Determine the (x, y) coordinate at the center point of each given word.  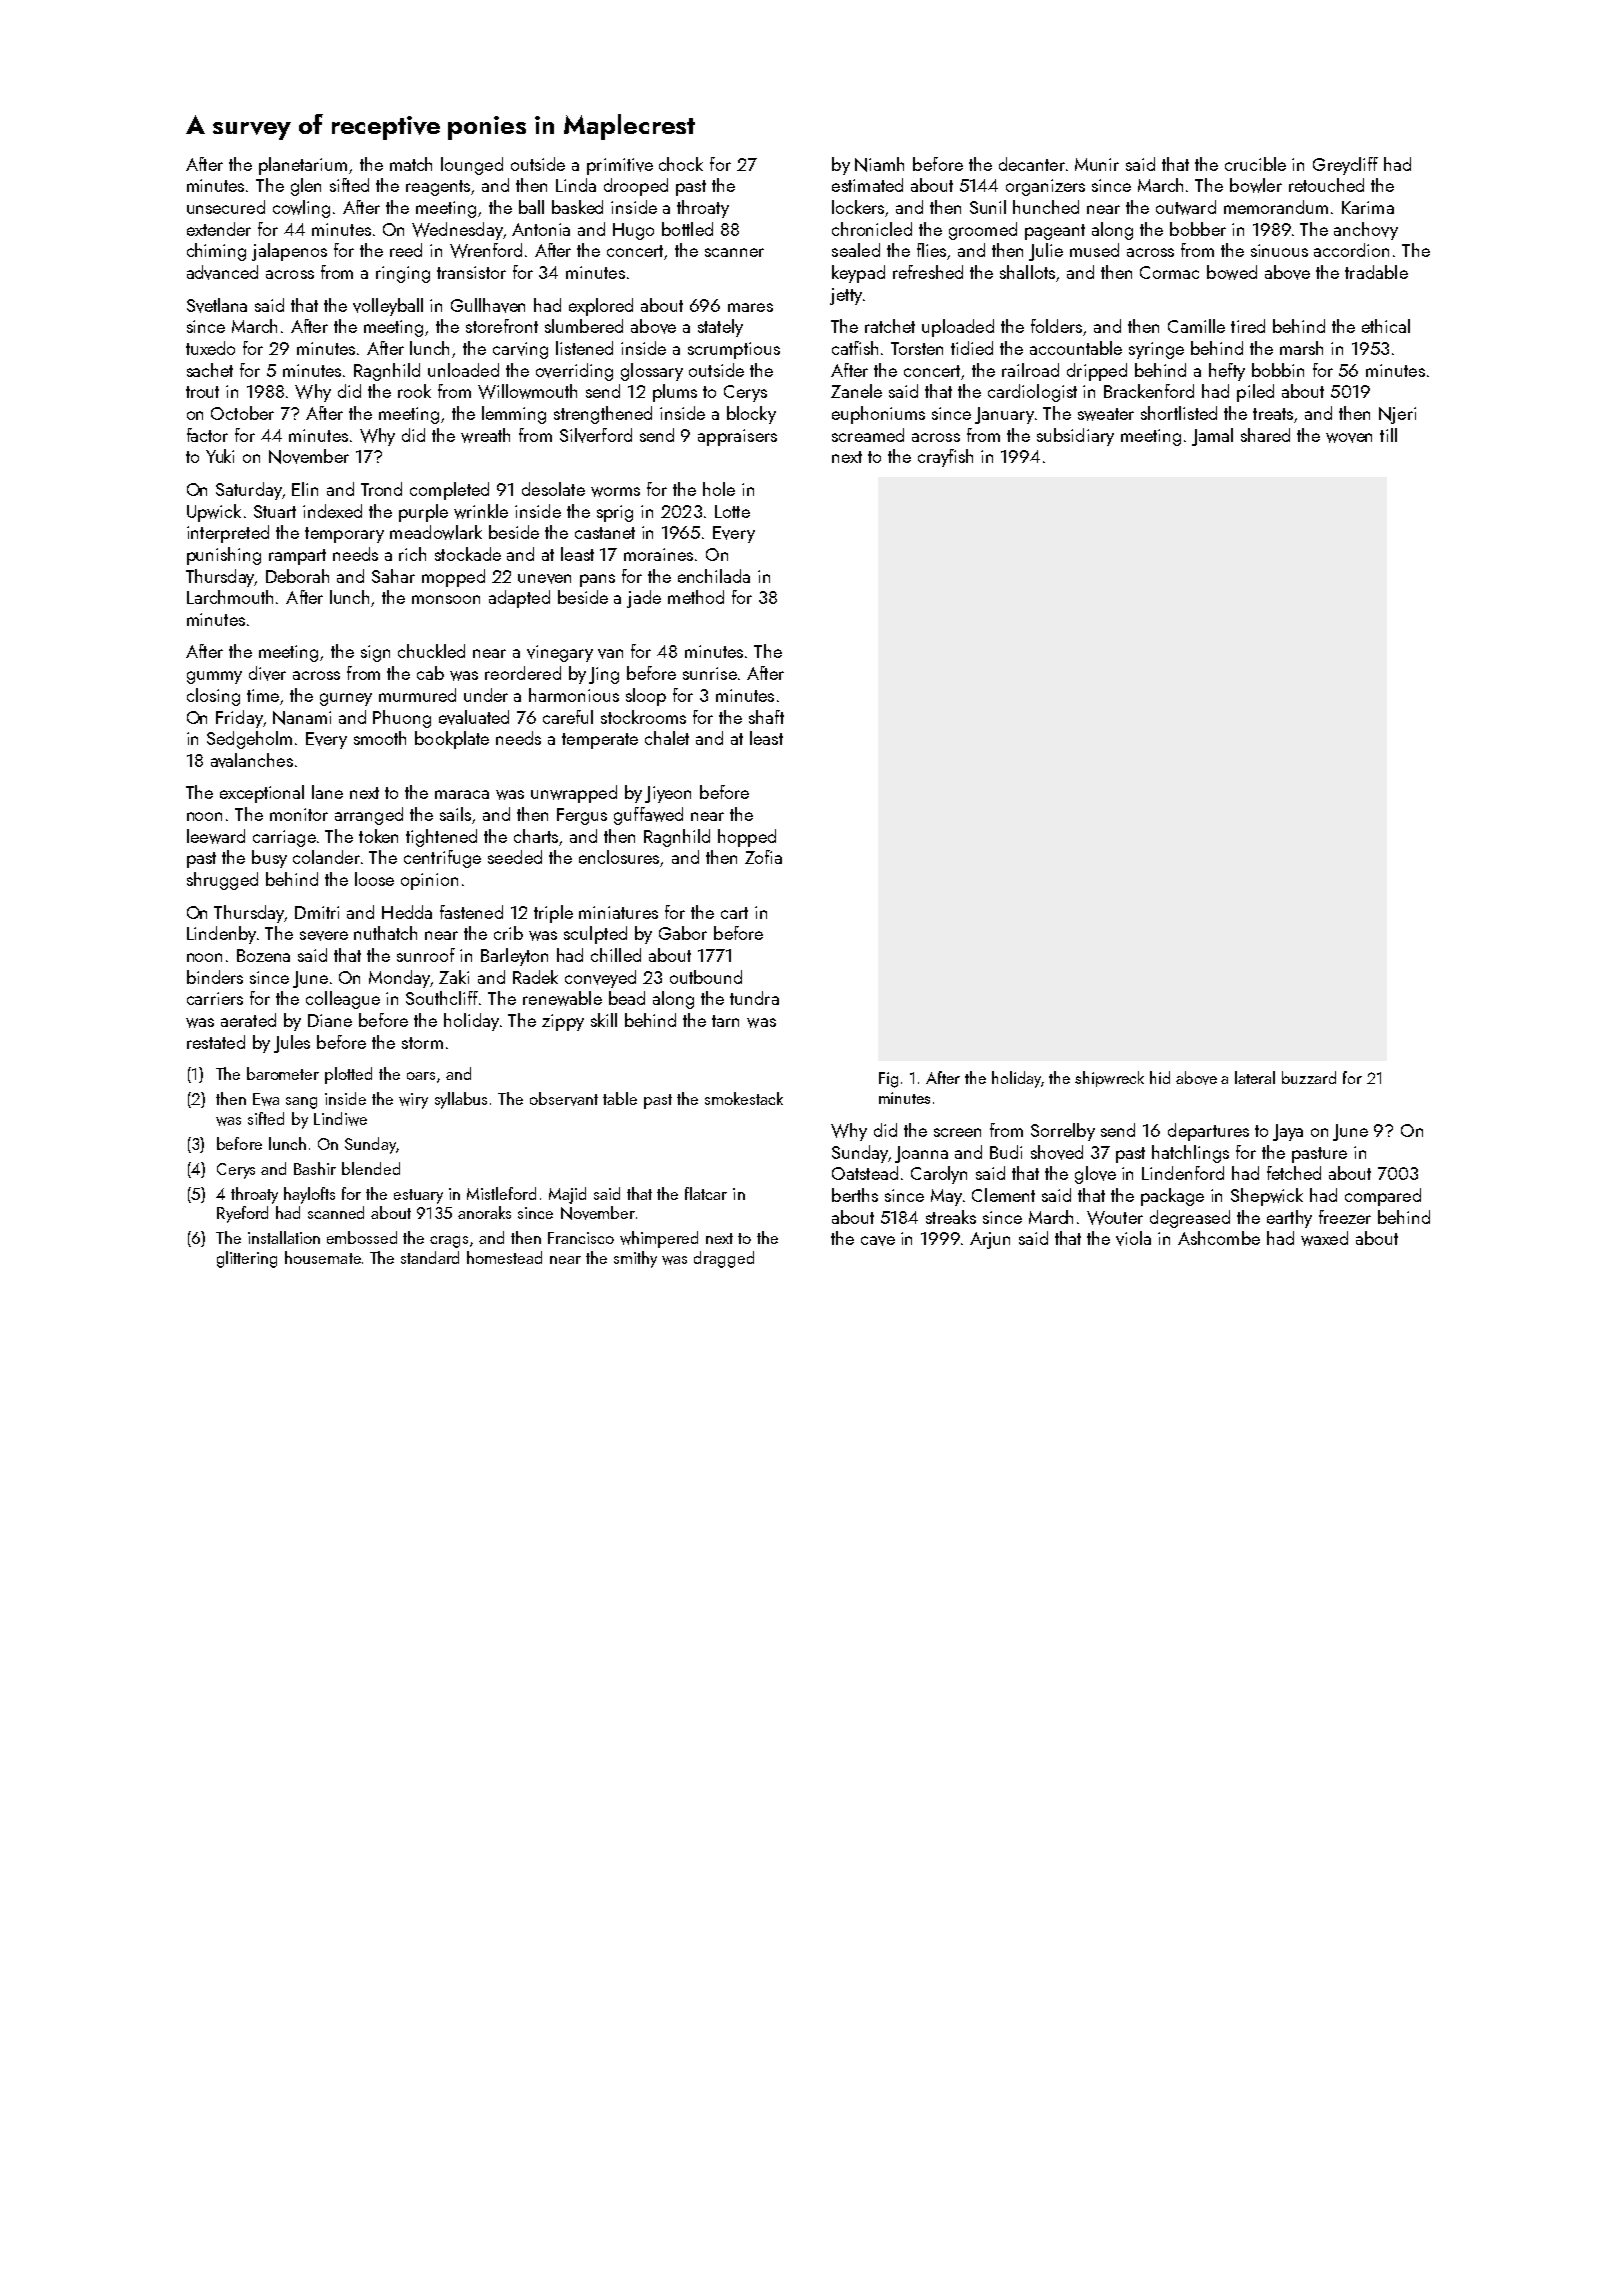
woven (1349, 438)
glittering (247, 1259)
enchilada (714, 576)
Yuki (220, 456)
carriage (284, 838)
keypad (858, 274)
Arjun (990, 1240)
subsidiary (1075, 437)
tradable (1376, 272)
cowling (301, 209)
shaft (766, 717)
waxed (1324, 1238)
